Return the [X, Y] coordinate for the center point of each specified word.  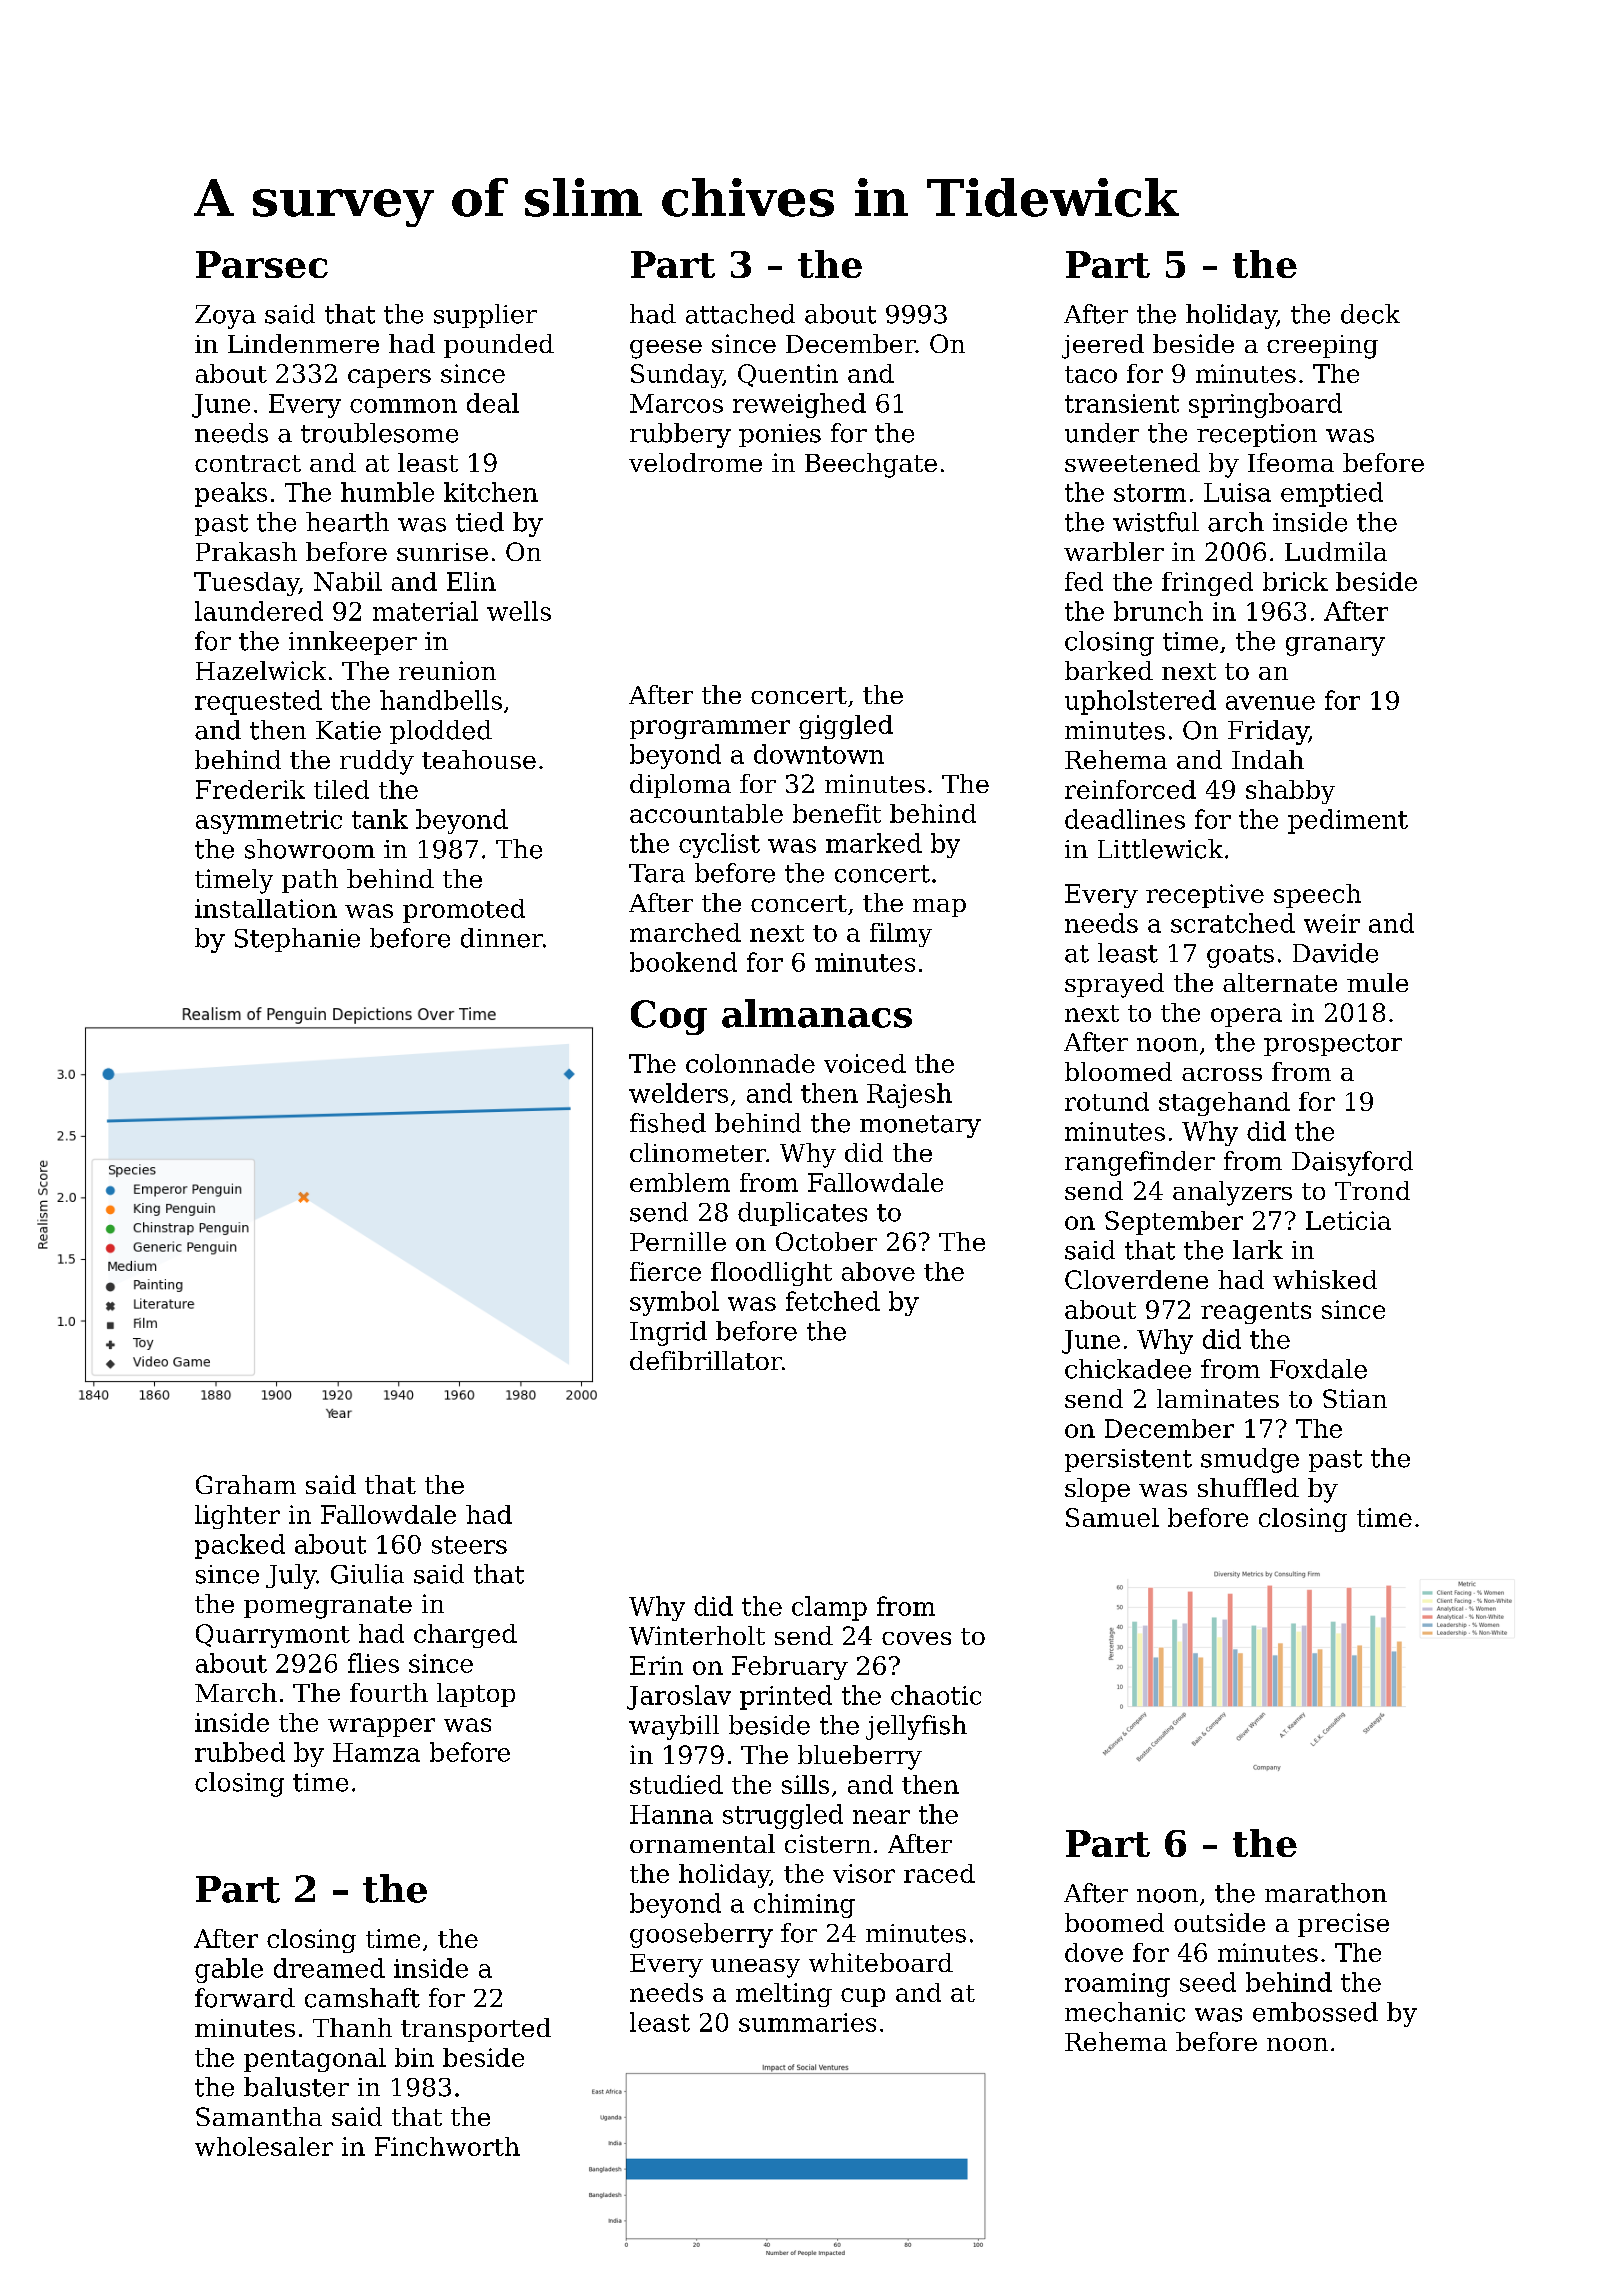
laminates [1218, 1398]
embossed [1315, 2012]
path [310, 881]
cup [863, 1997]
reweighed [799, 405]
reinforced [1130, 789]
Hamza [376, 1752]
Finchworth [447, 2146]
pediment [1348, 821]
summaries [807, 2022]
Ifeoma [1291, 462]
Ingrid [668, 1333]
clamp [829, 1608]
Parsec [262, 264]
